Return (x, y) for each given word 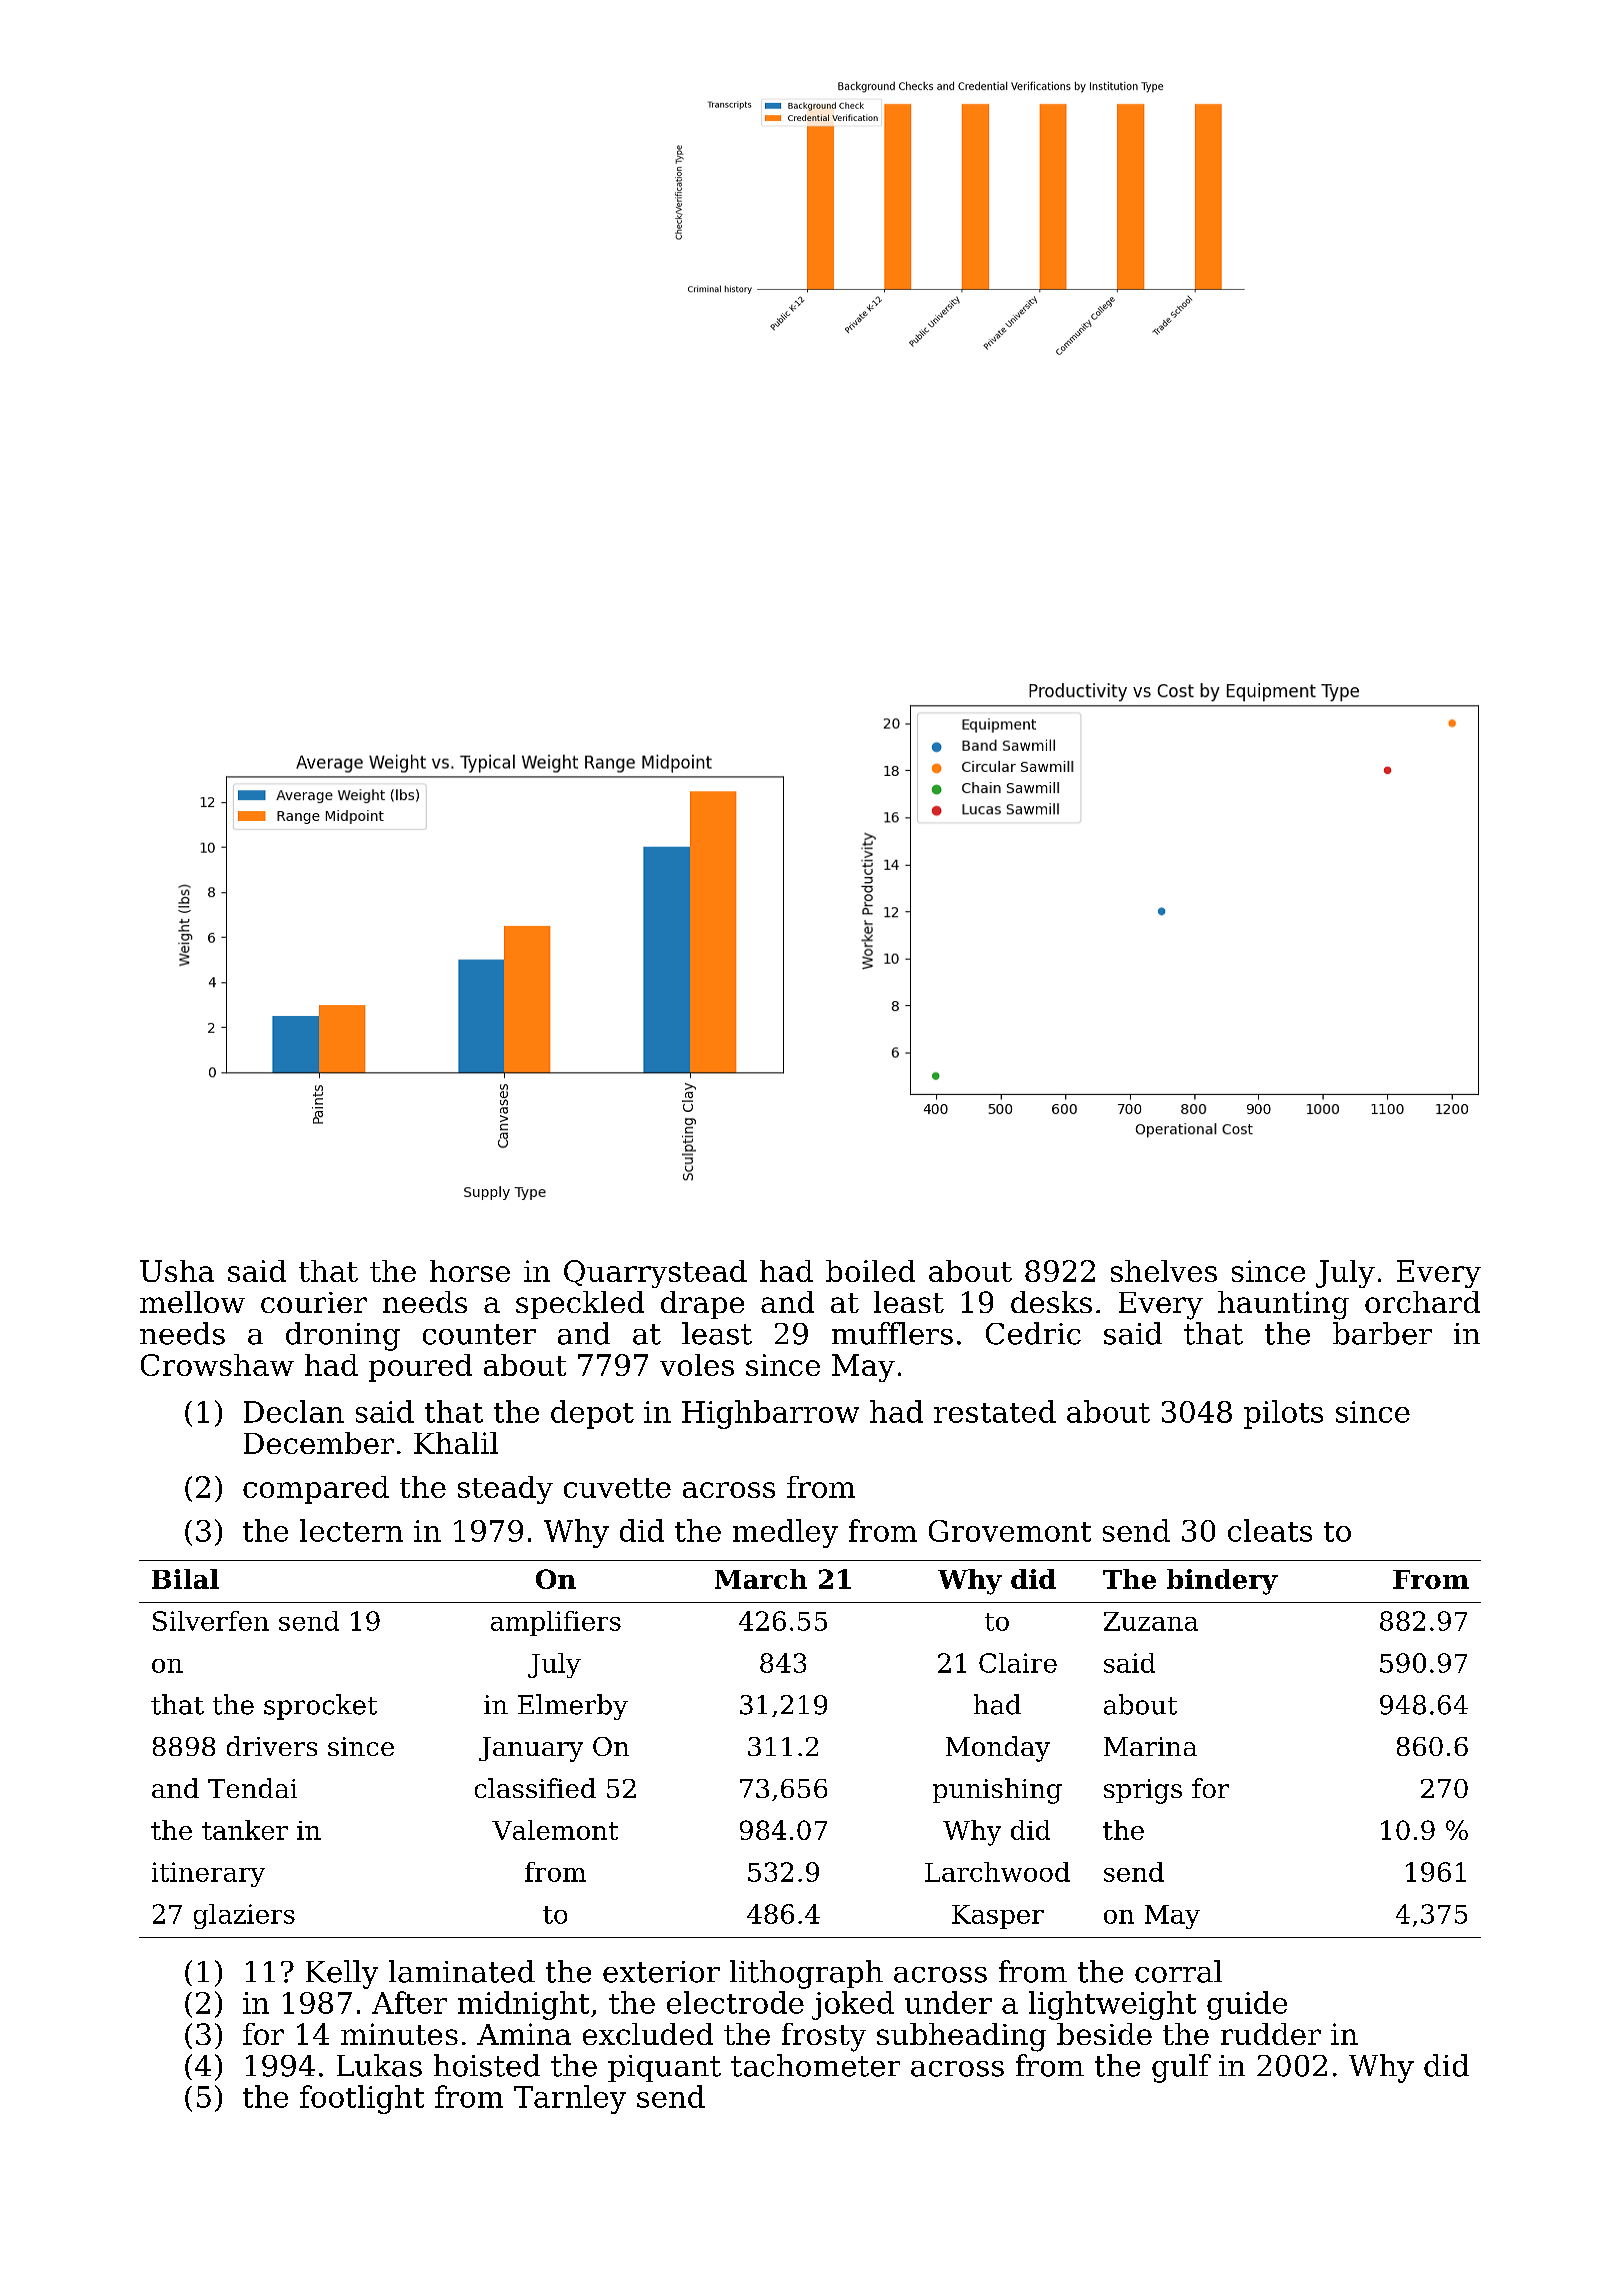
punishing (997, 1791)
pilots (1283, 1414)
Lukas (379, 2065)
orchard (1422, 1302)
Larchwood (997, 1872)
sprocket (320, 1707)
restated (995, 1411)
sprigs (1143, 1791)
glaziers (244, 1916)
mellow (192, 1302)
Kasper (998, 1917)
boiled (870, 1271)
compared (316, 1490)
